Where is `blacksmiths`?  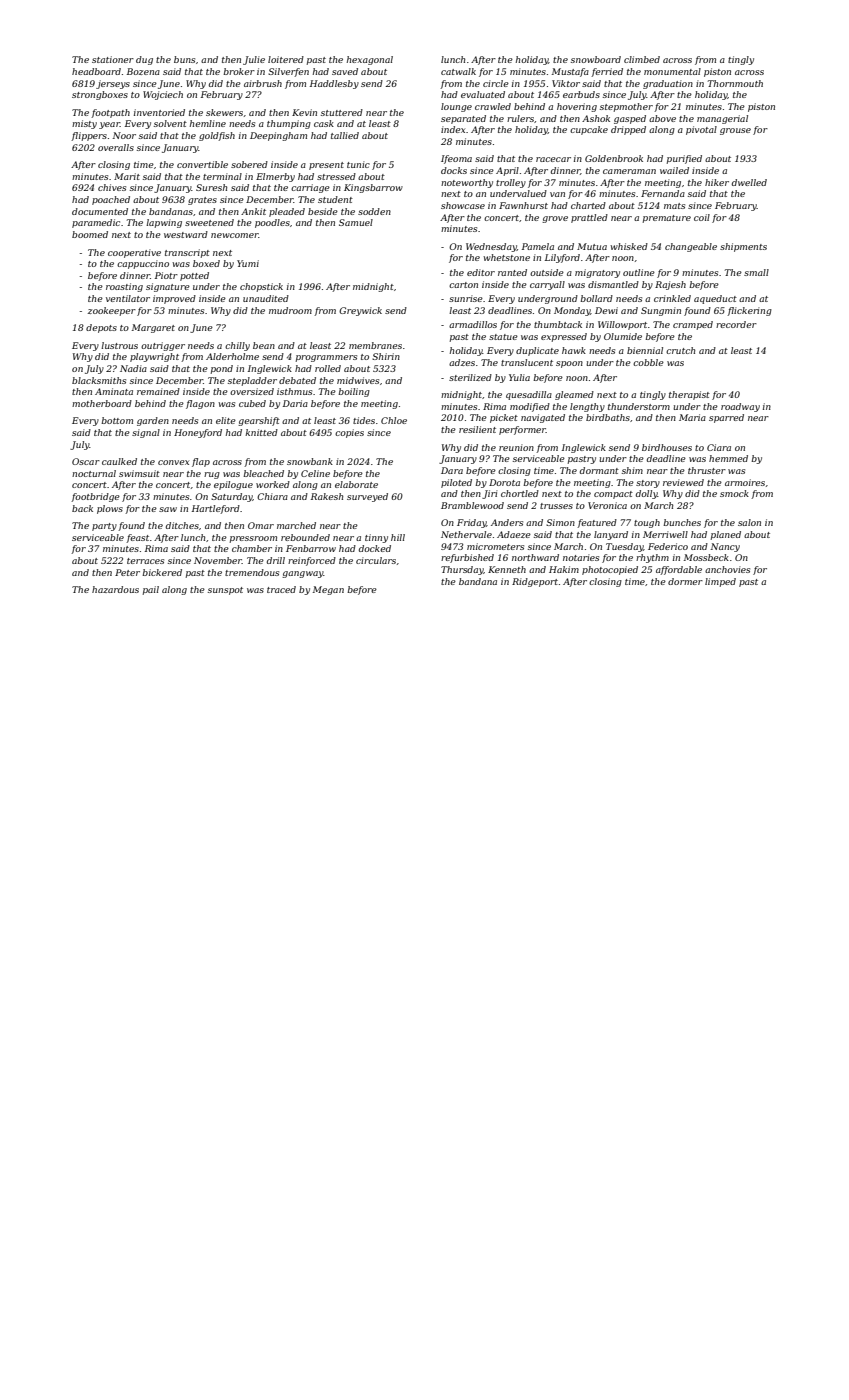 blacksmiths is located at coordinates (99, 380).
